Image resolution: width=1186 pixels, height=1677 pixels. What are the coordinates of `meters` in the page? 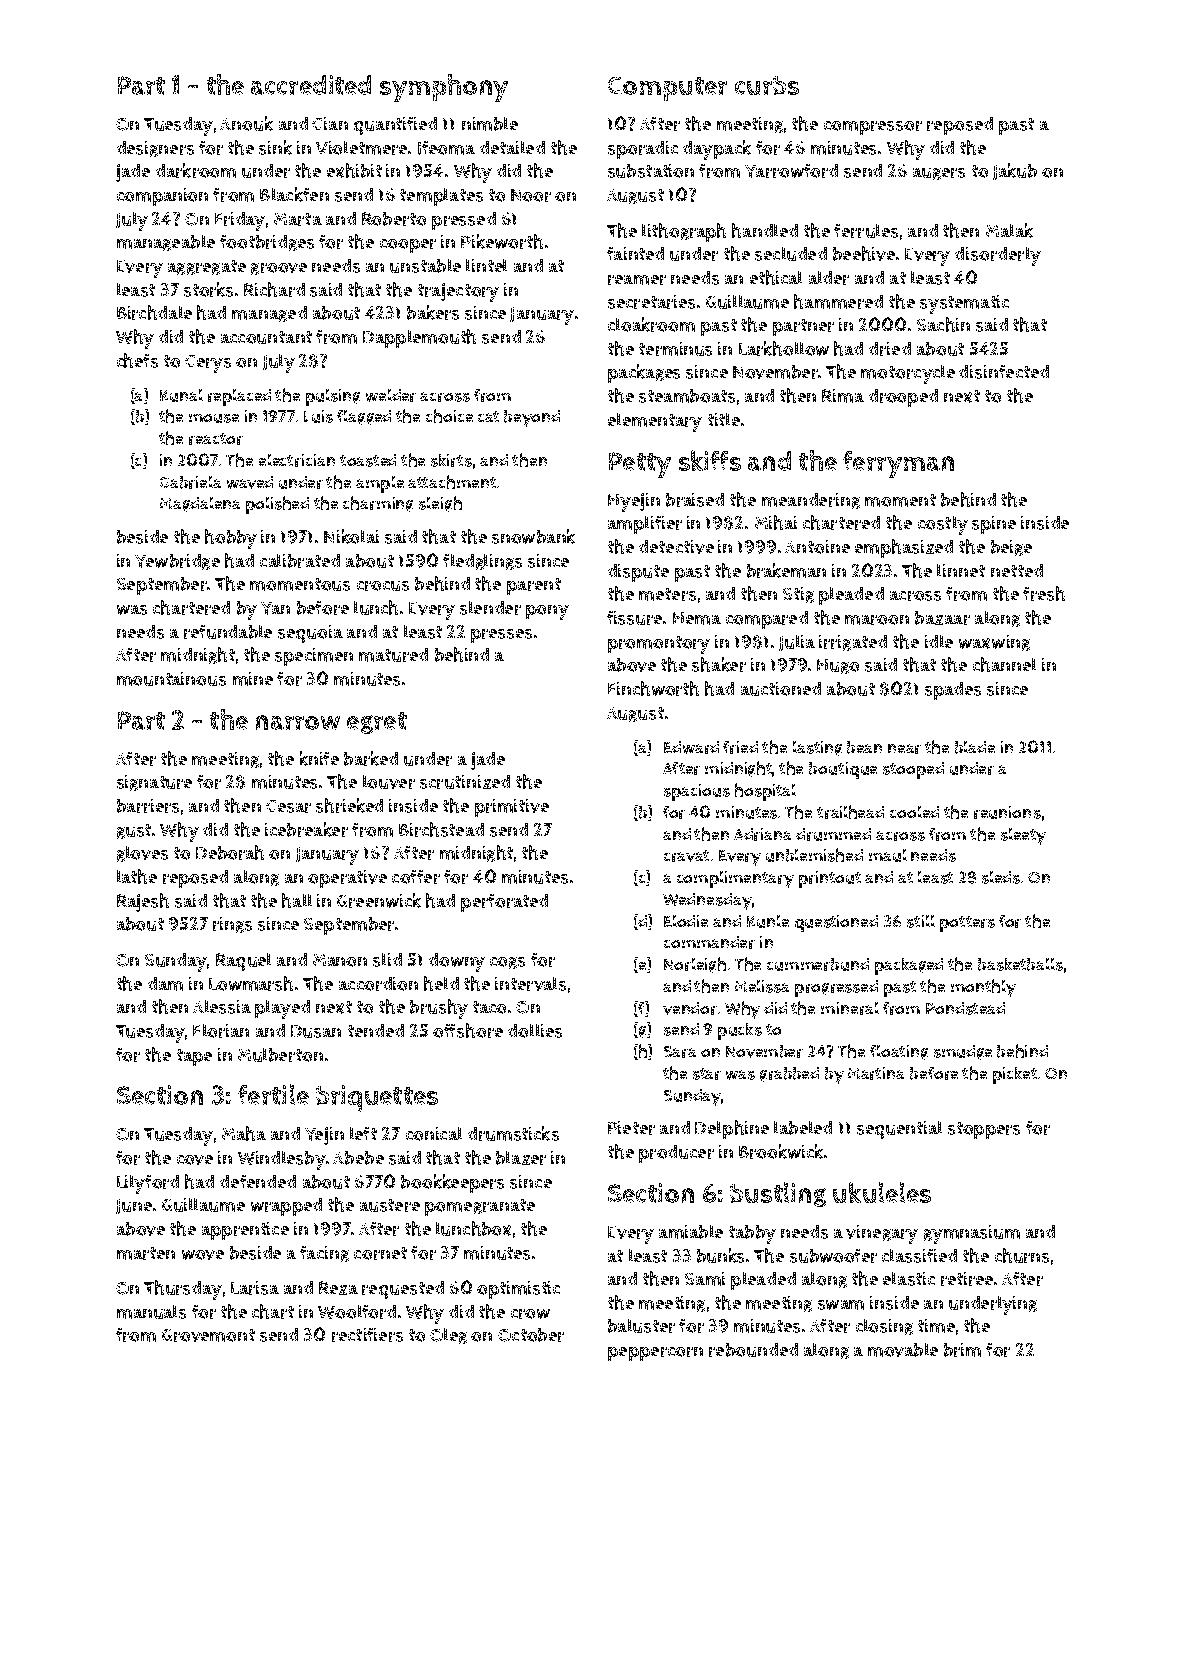 It's located at (667, 594).
